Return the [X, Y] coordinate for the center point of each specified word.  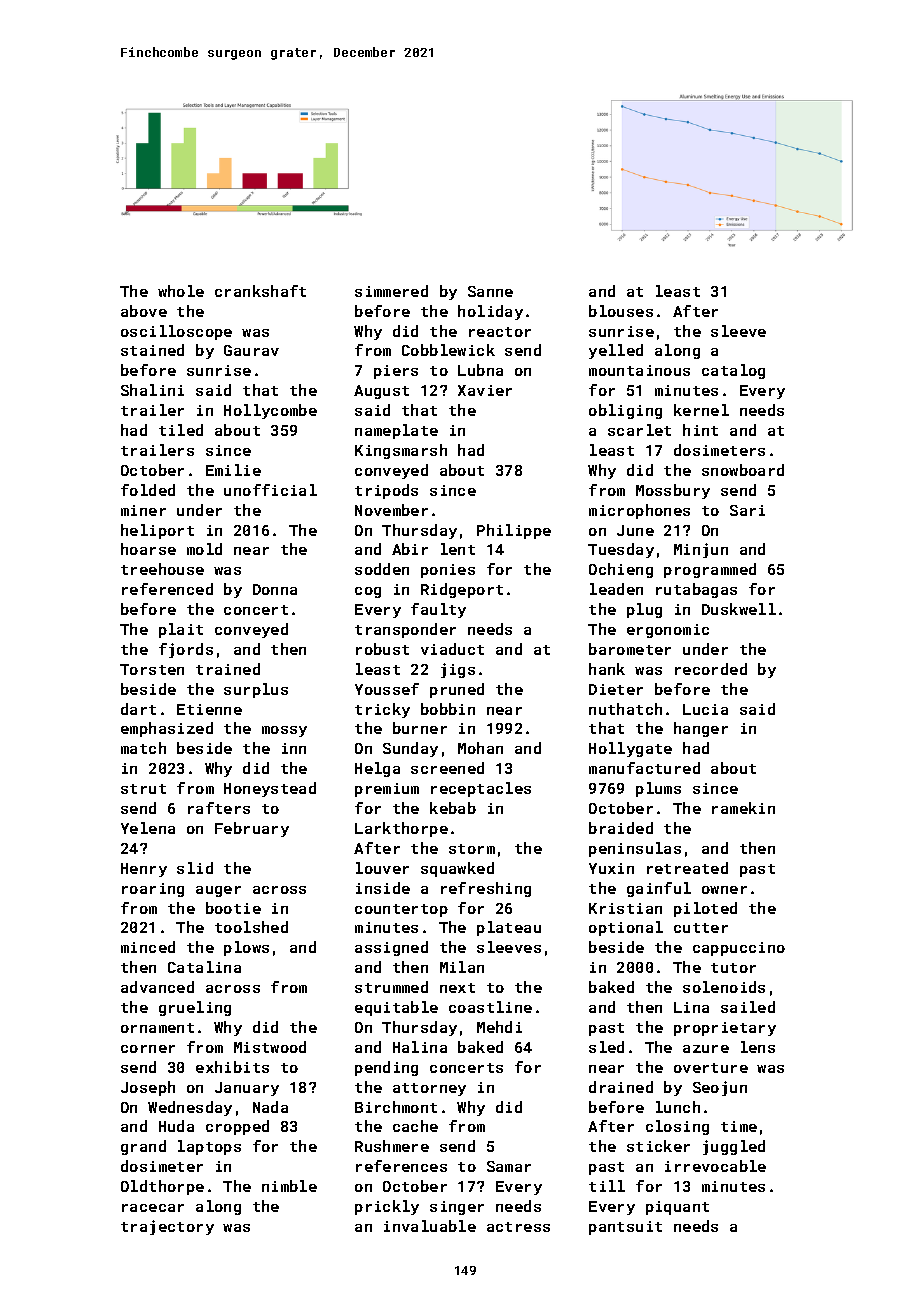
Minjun [701, 550]
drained [621, 1087]
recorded [711, 669]
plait [181, 630]
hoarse [148, 549]
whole [181, 291]
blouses [621, 311]
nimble [289, 1186]
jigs [458, 670]
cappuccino [739, 949]
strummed [391, 987]
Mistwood [270, 1047]
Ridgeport [462, 590]
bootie [233, 908]
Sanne [490, 291]
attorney [429, 1089]
